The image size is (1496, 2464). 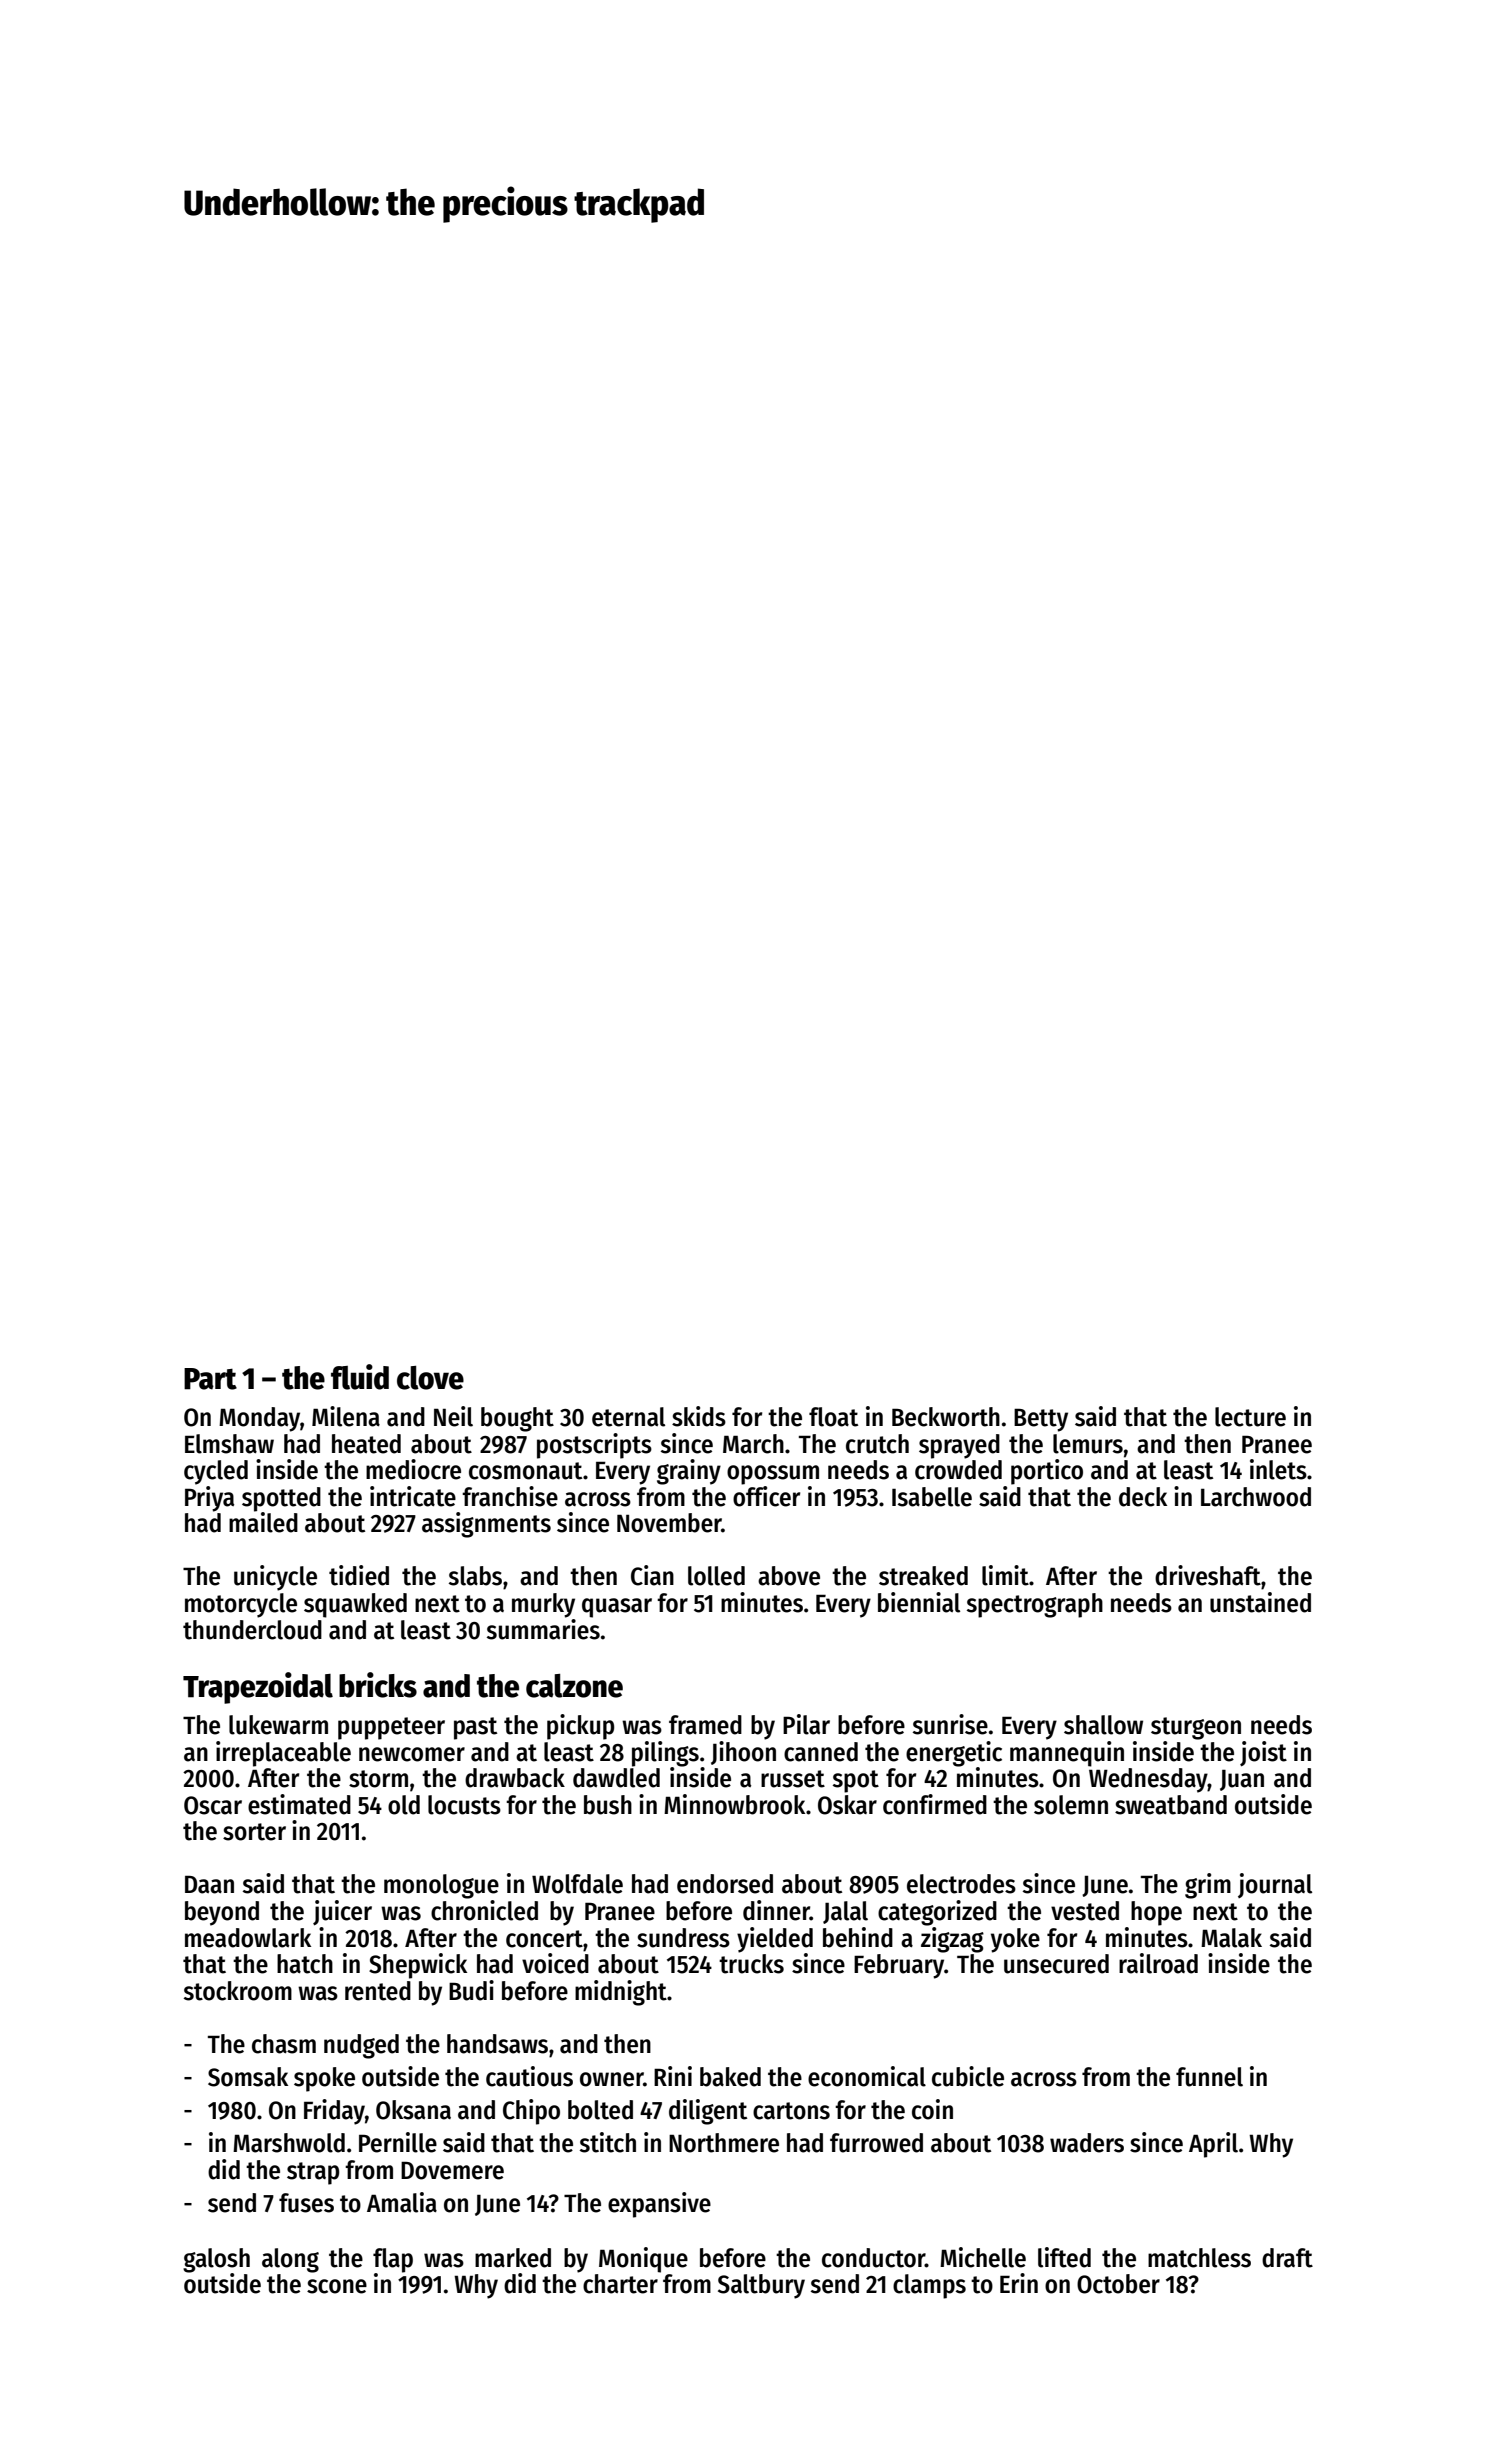 What do you see at coordinates (669, 1523) in the screenshot?
I see `November` at bounding box center [669, 1523].
